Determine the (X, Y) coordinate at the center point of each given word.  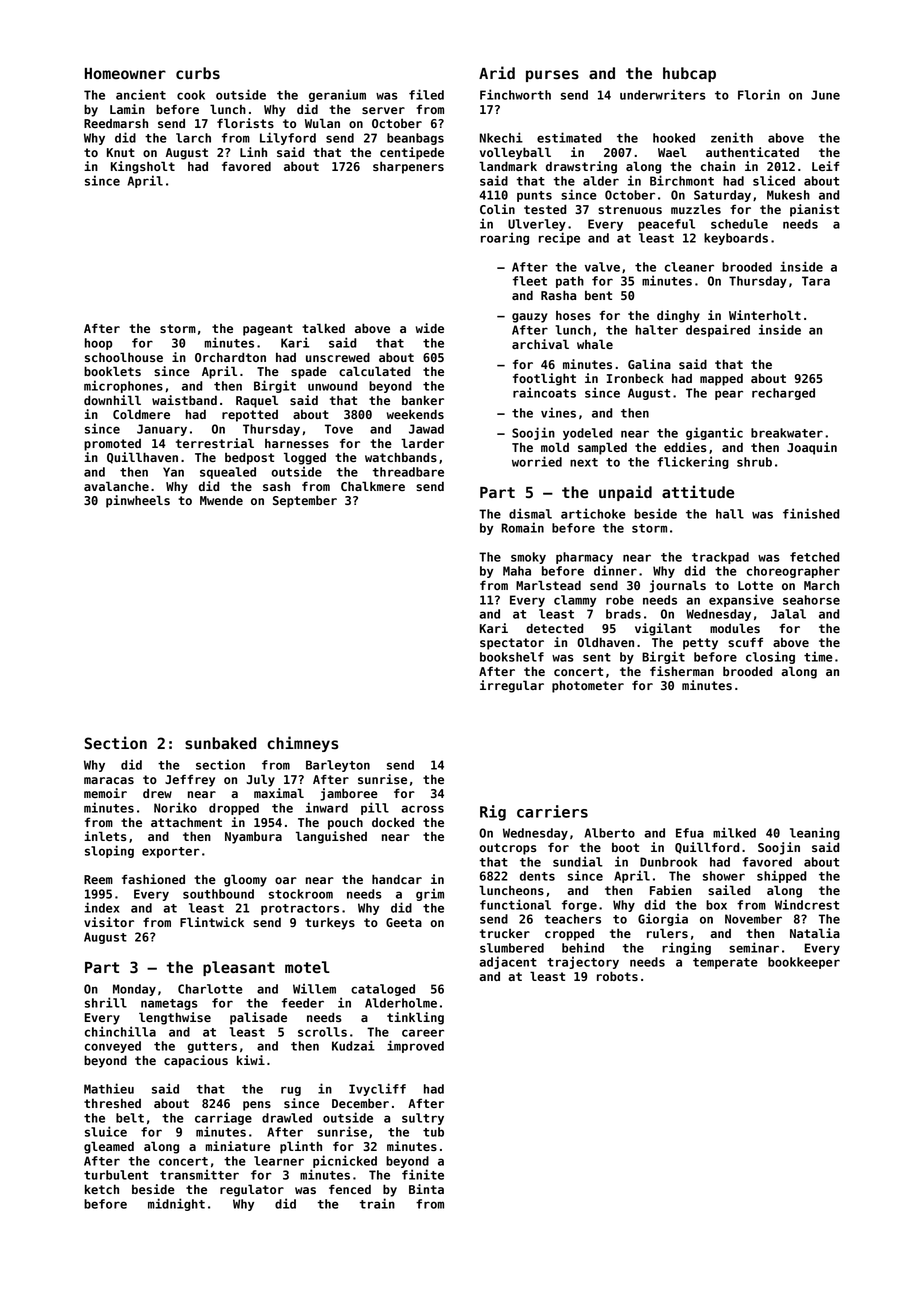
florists (245, 123)
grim (430, 894)
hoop (98, 344)
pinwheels (138, 501)
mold (555, 447)
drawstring (581, 167)
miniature (238, 1146)
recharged (783, 394)
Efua (690, 833)
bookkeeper (804, 963)
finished (811, 513)
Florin (759, 94)
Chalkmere (373, 486)
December (360, 1103)
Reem (98, 879)
